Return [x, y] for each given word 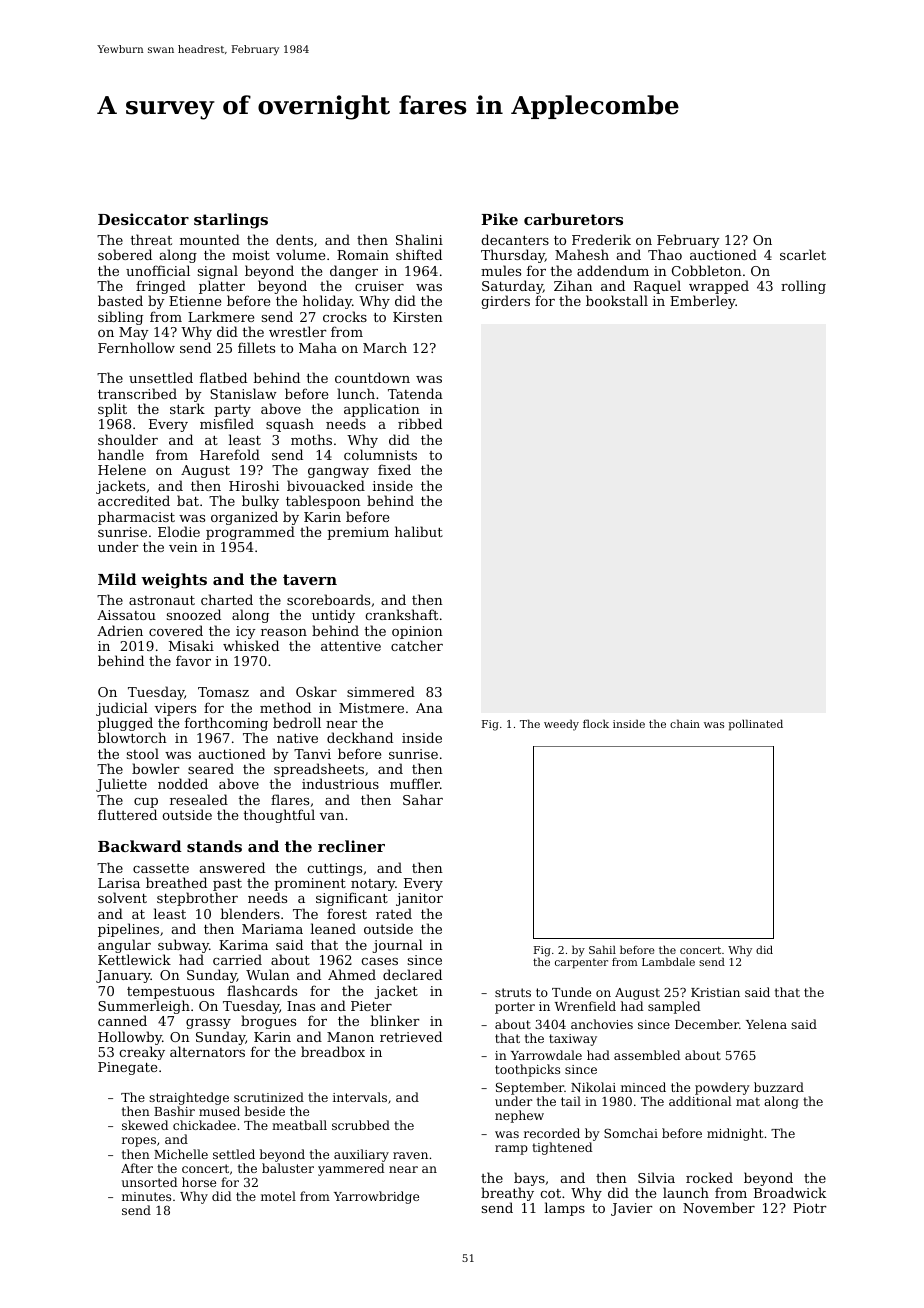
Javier [631, 1209]
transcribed [137, 393]
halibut [419, 531]
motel [278, 1196]
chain [685, 723]
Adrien [120, 630]
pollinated [756, 725]
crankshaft [401, 614]
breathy [507, 1194]
